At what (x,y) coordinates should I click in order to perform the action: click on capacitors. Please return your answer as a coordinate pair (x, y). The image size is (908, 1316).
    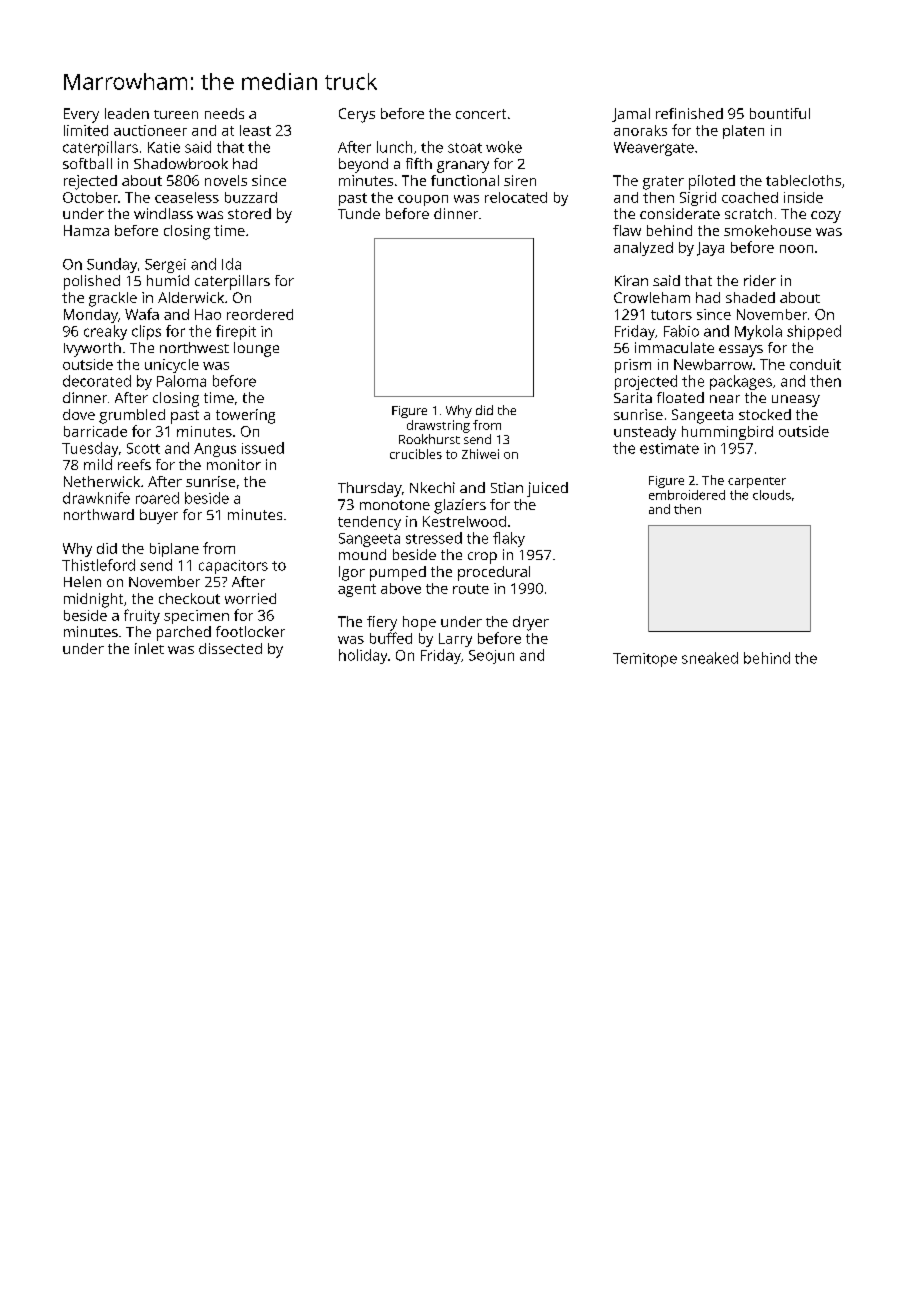
    Looking at the image, I should click on (233, 567).
